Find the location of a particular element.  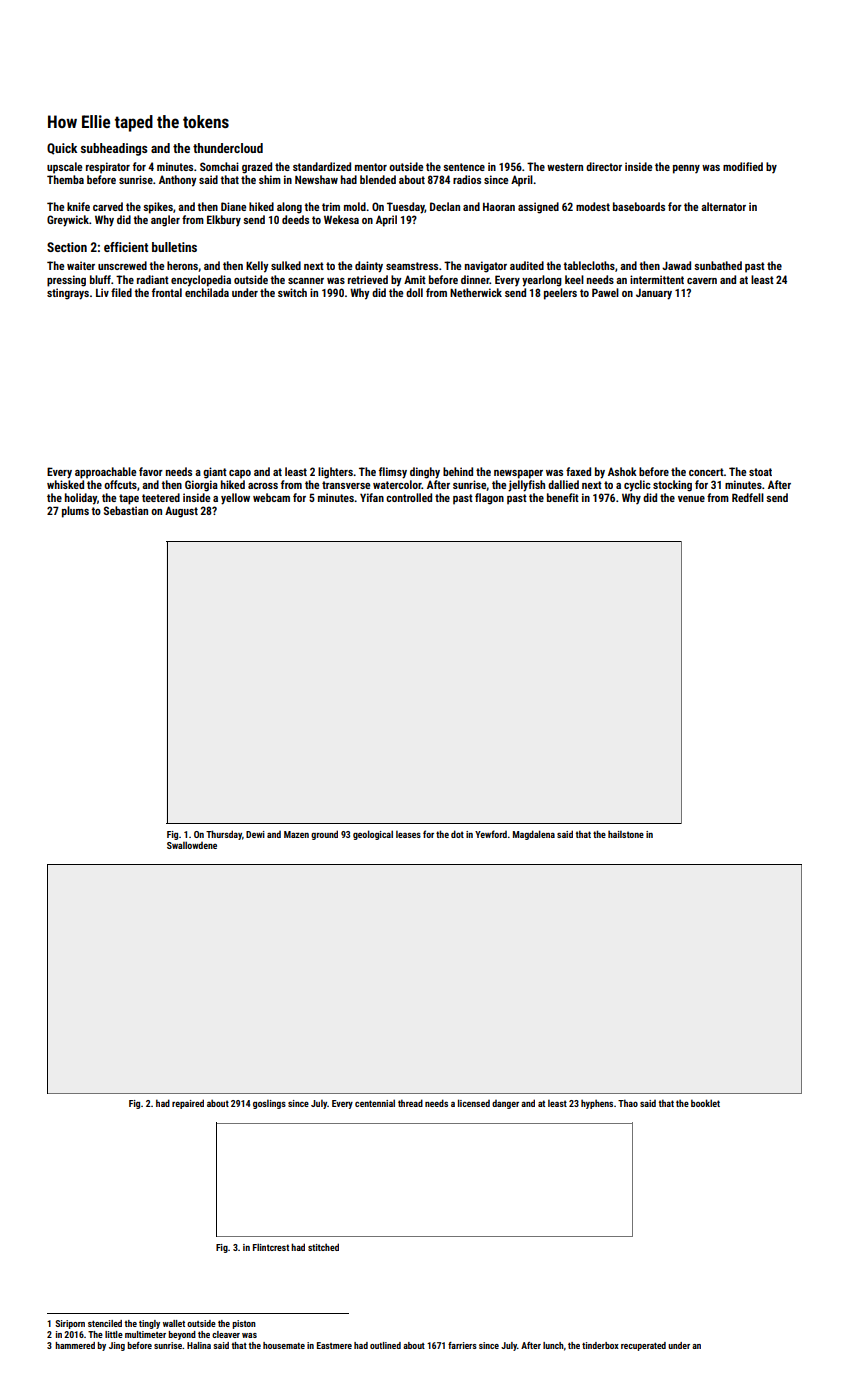

whisked is located at coordinates (65, 484).
